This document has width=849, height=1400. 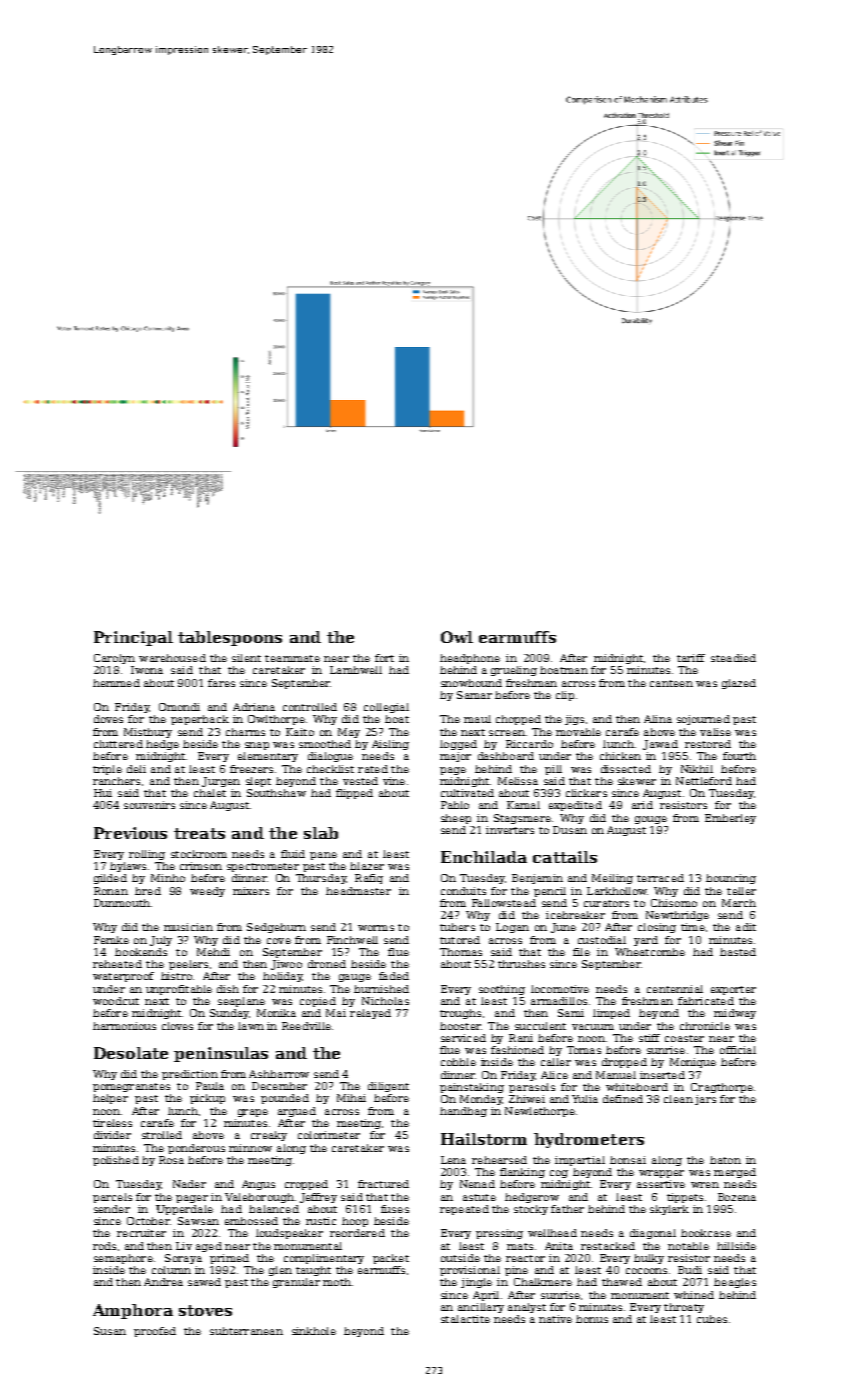 What do you see at coordinates (730, 819) in the document?
I see `Emberley` at bounding box center [730, 819].
